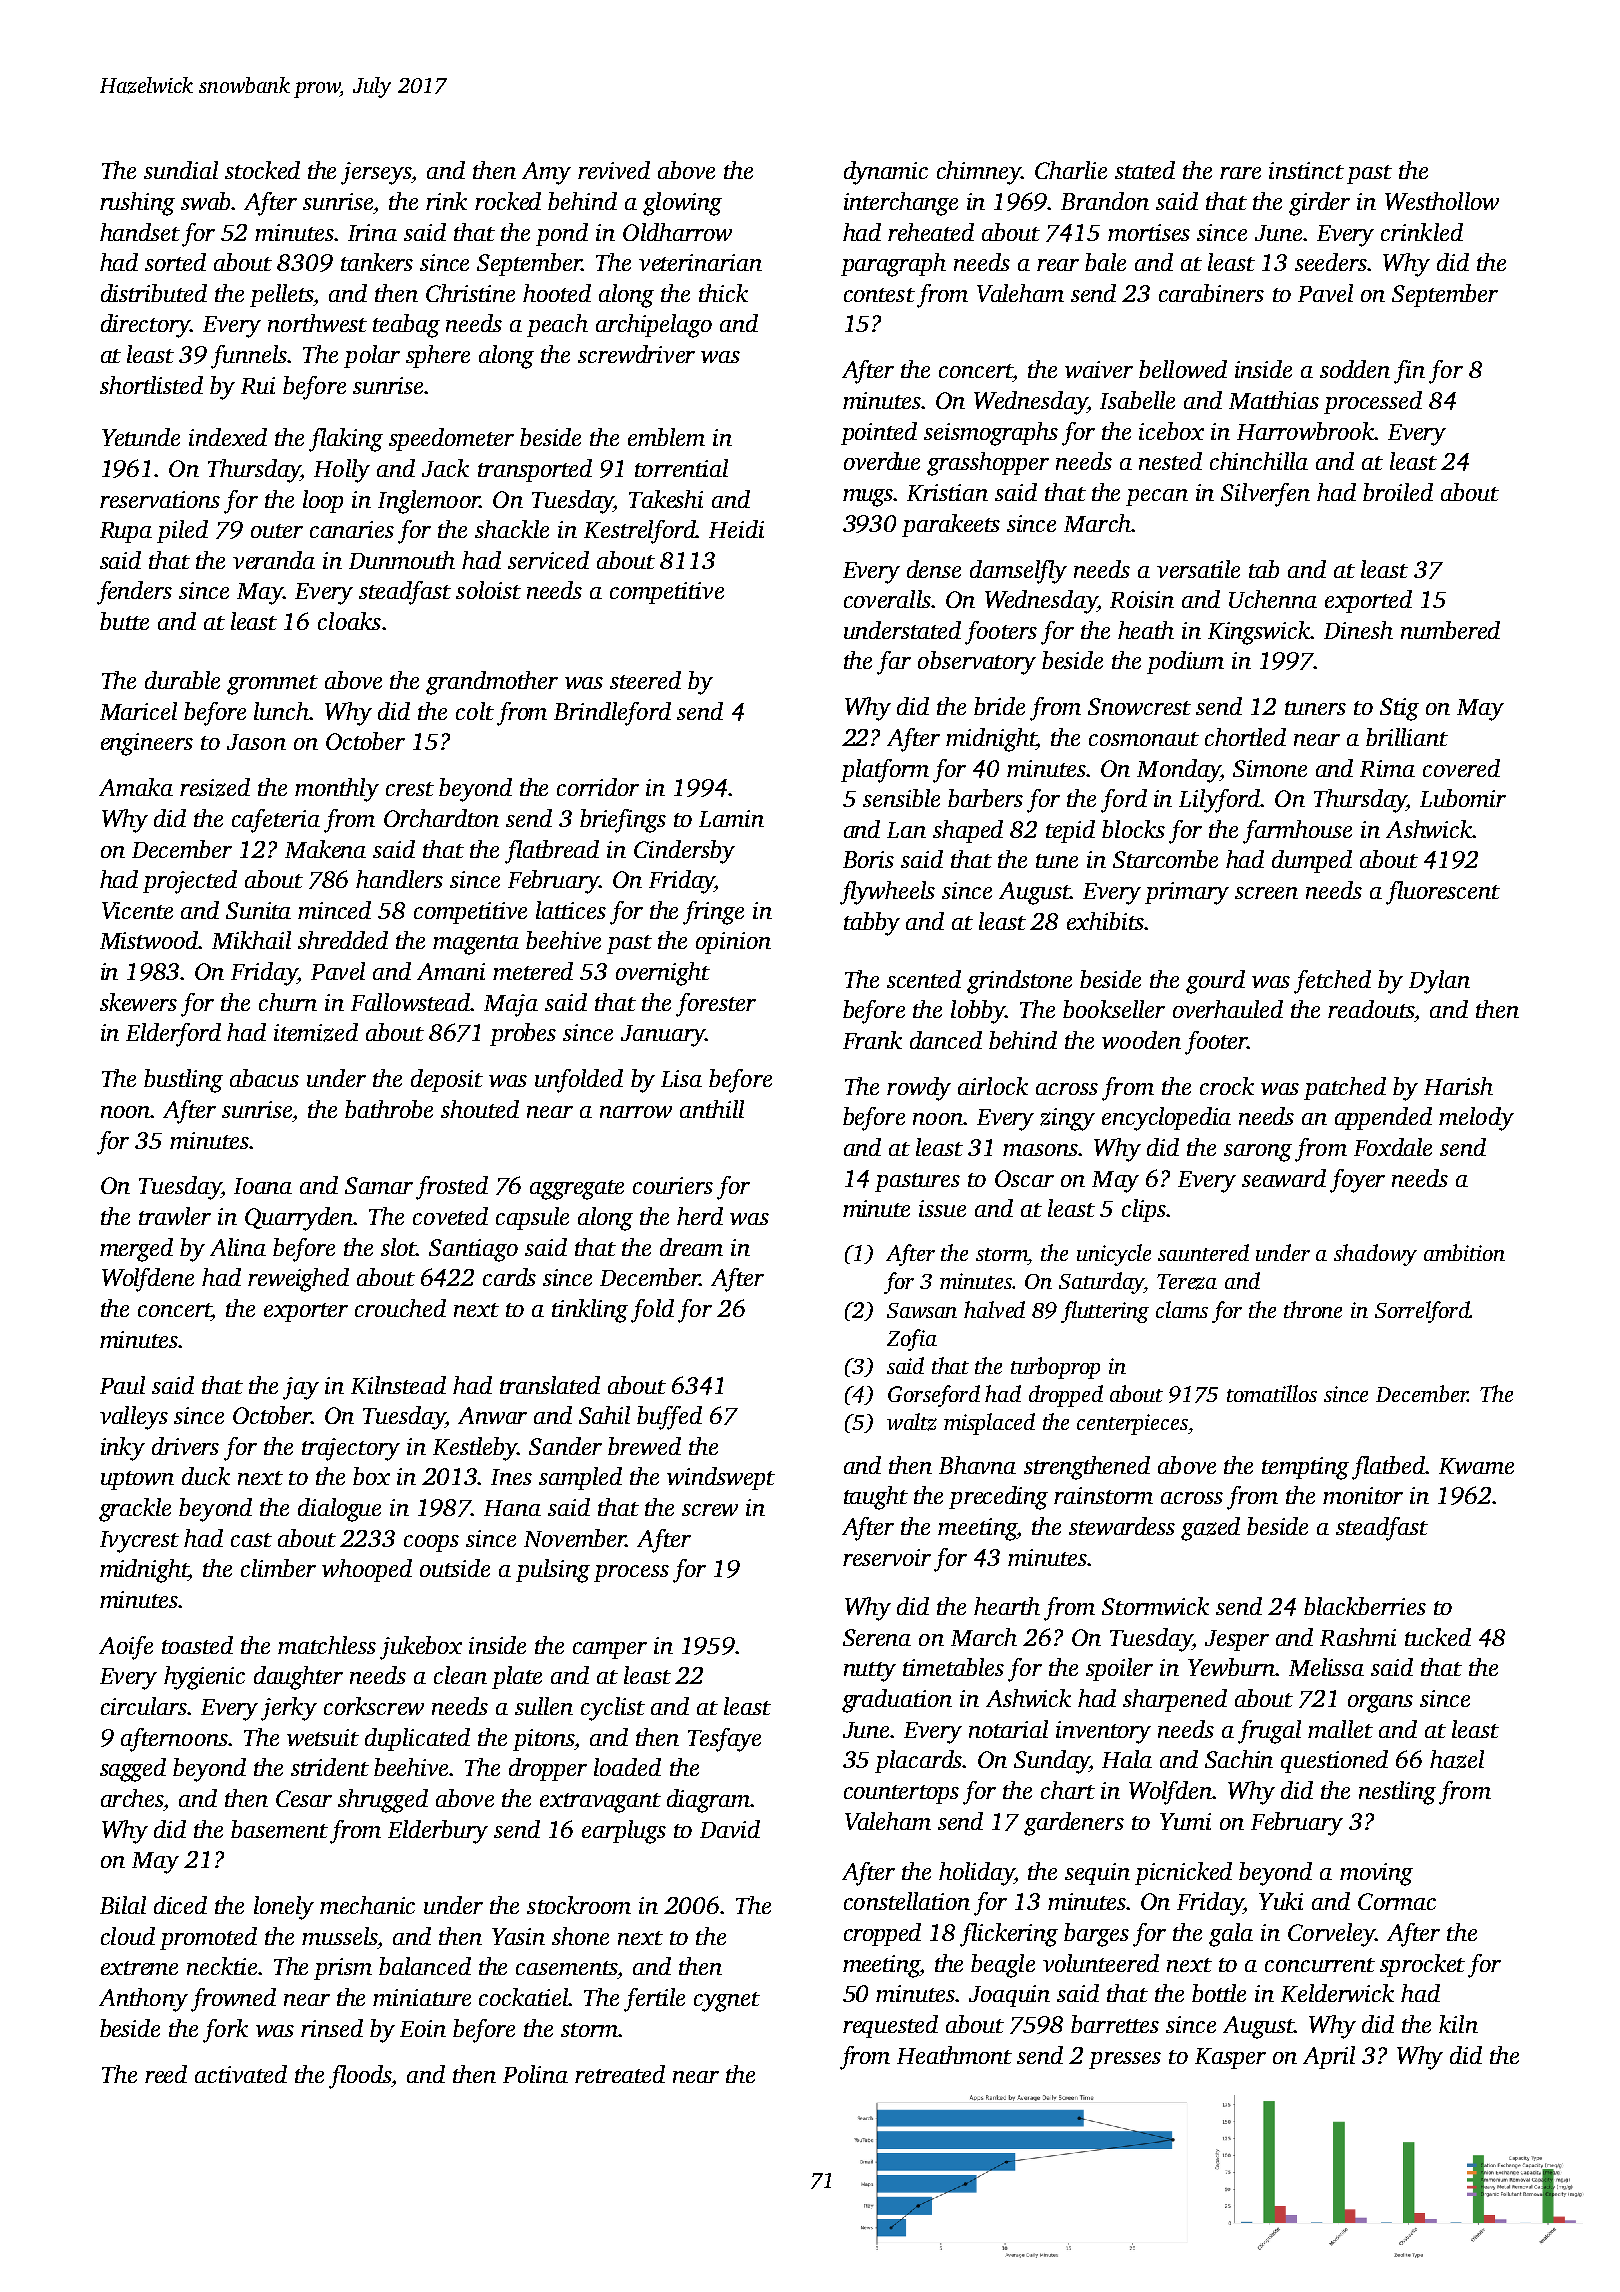 The width and height of the screenshot is (1620, 2292). I want to click on podium, so click(1185, 662).
